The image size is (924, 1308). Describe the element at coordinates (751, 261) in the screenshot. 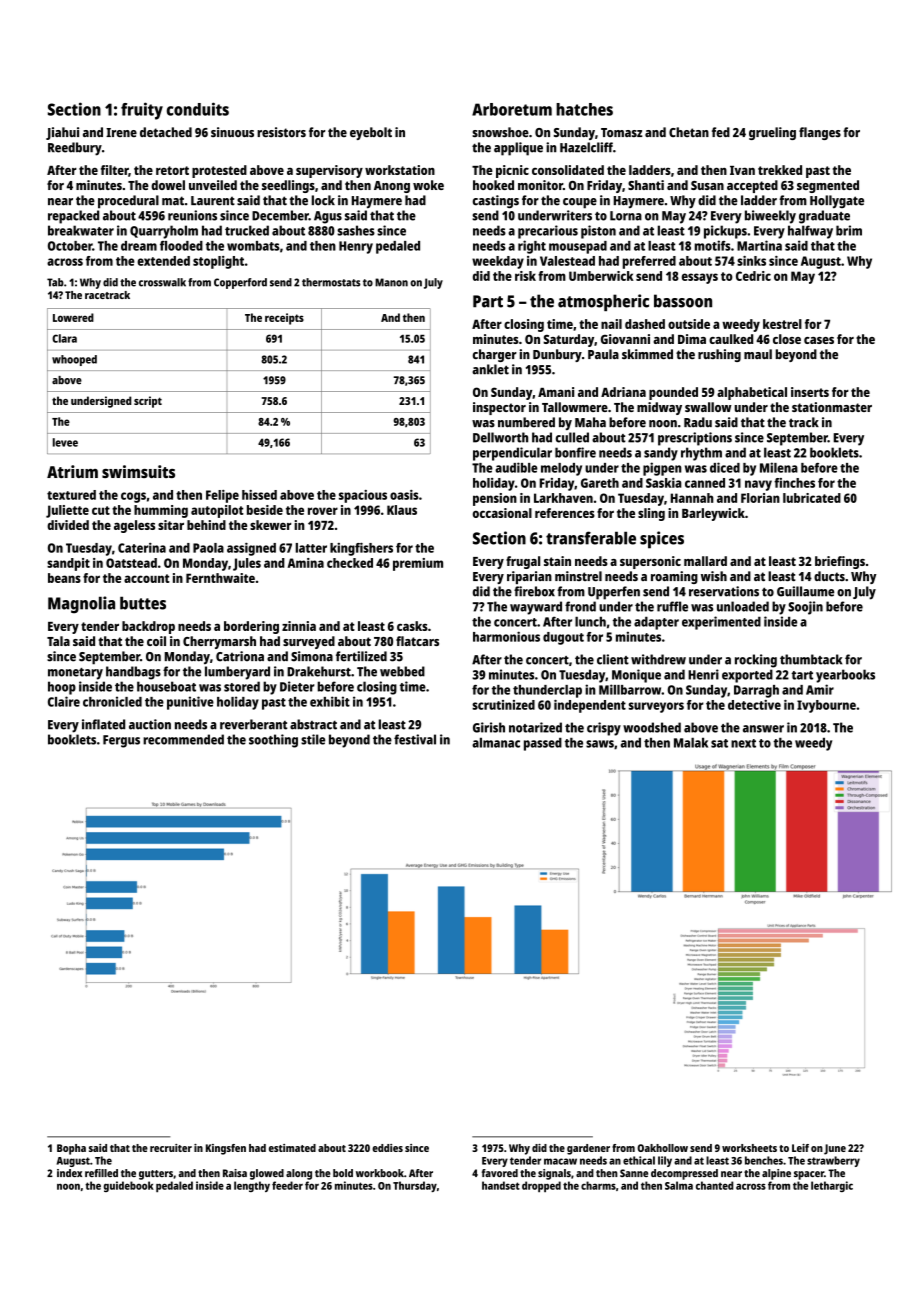

I see `sinks` at that location.
